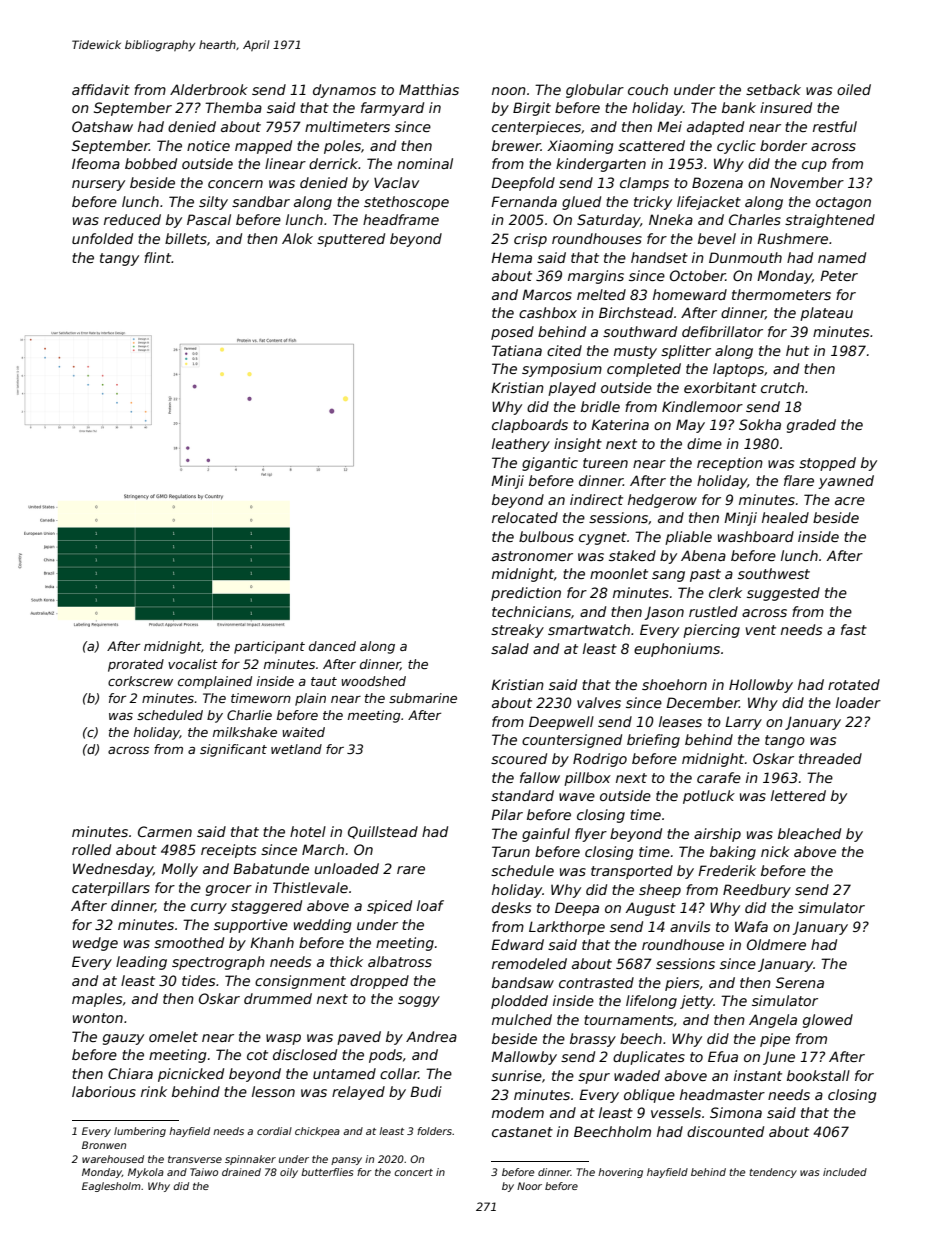  What do you see at coordinates (529, 1186) in the screenshot?
I see `Noor` at bounding box center [529, 1186].
